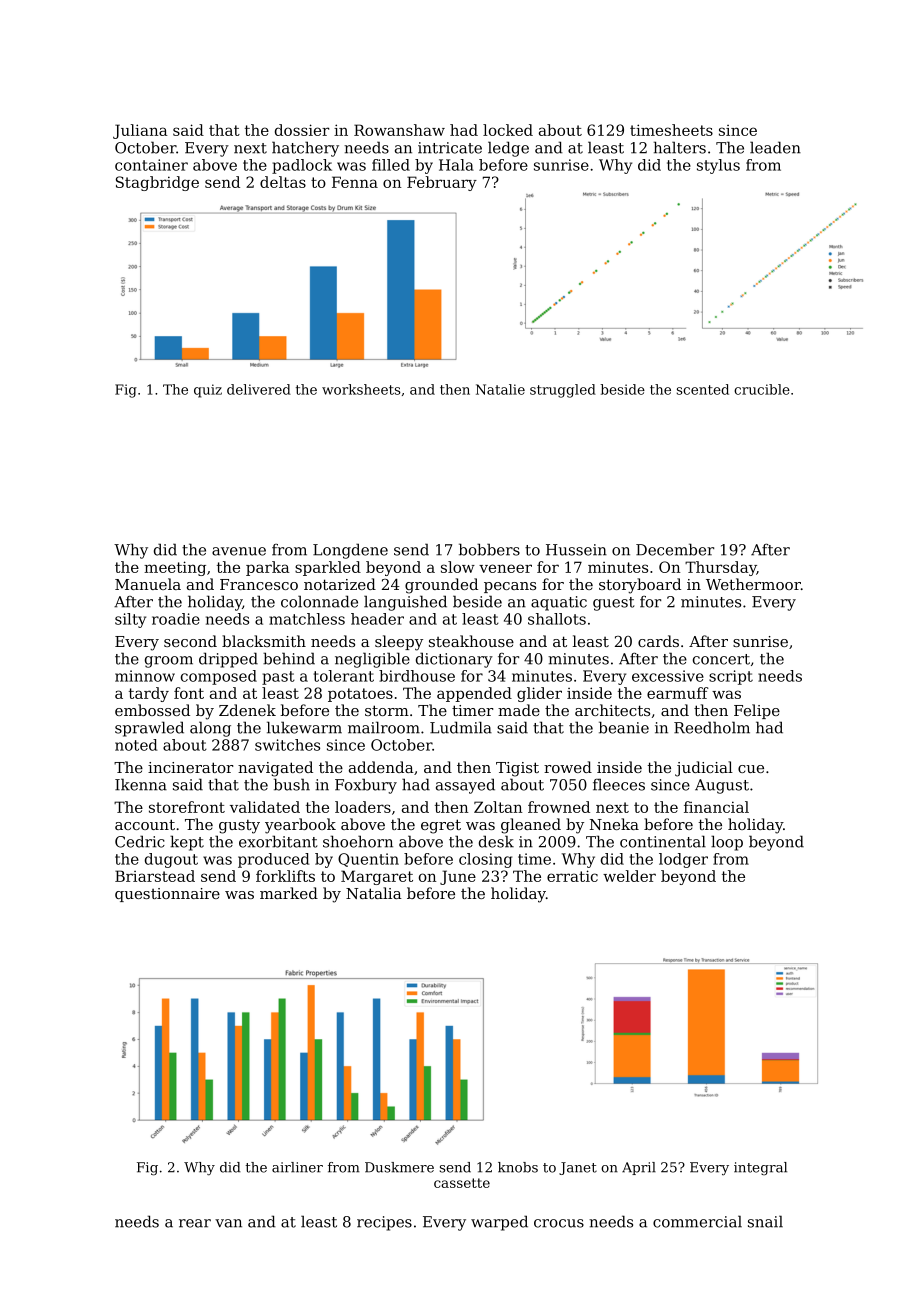 This page has height=1308, width=924. I want to click on recipes, so click(384, 1223).
